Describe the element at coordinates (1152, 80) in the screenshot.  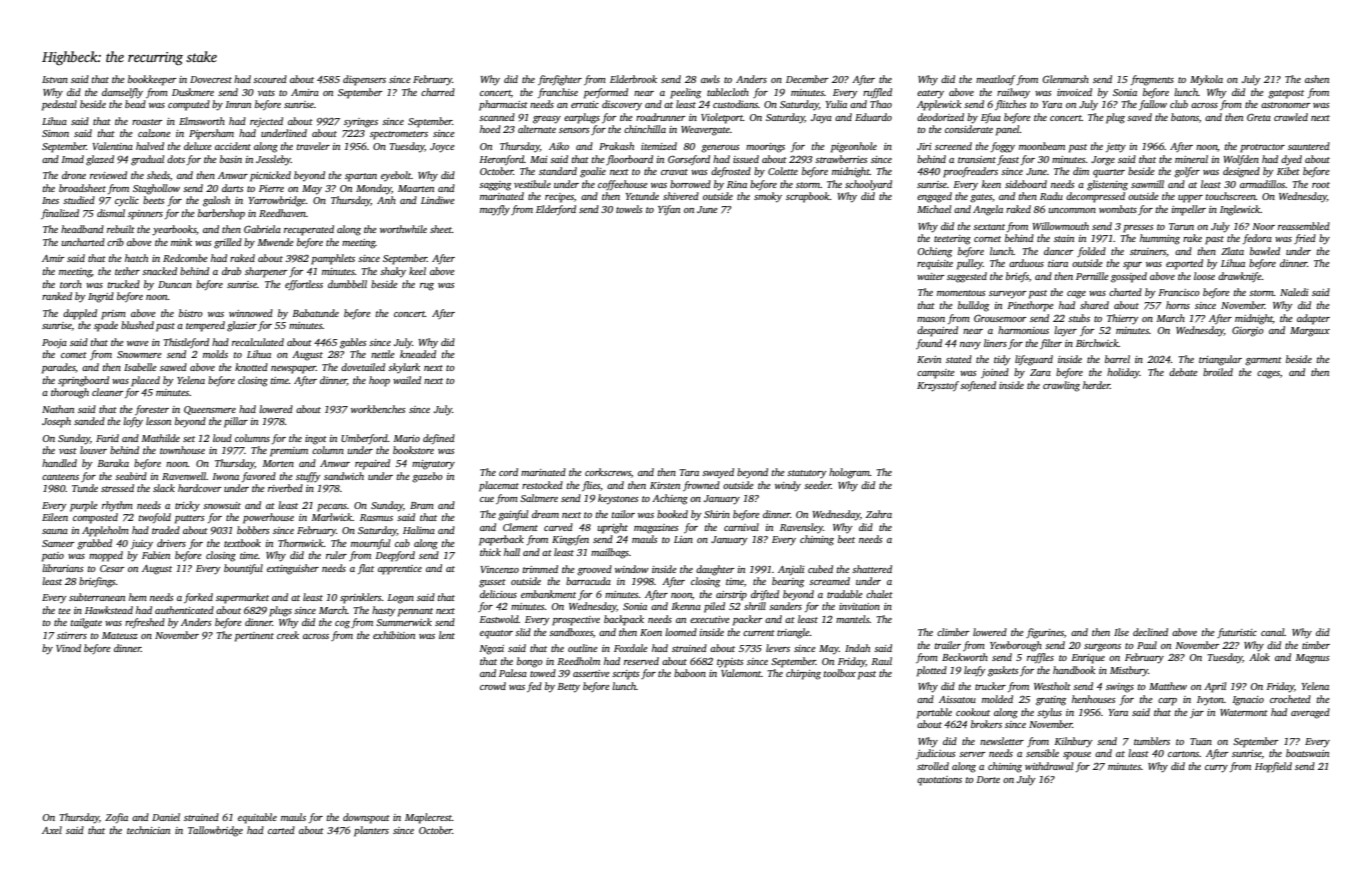
I see `fragments` at that location.
